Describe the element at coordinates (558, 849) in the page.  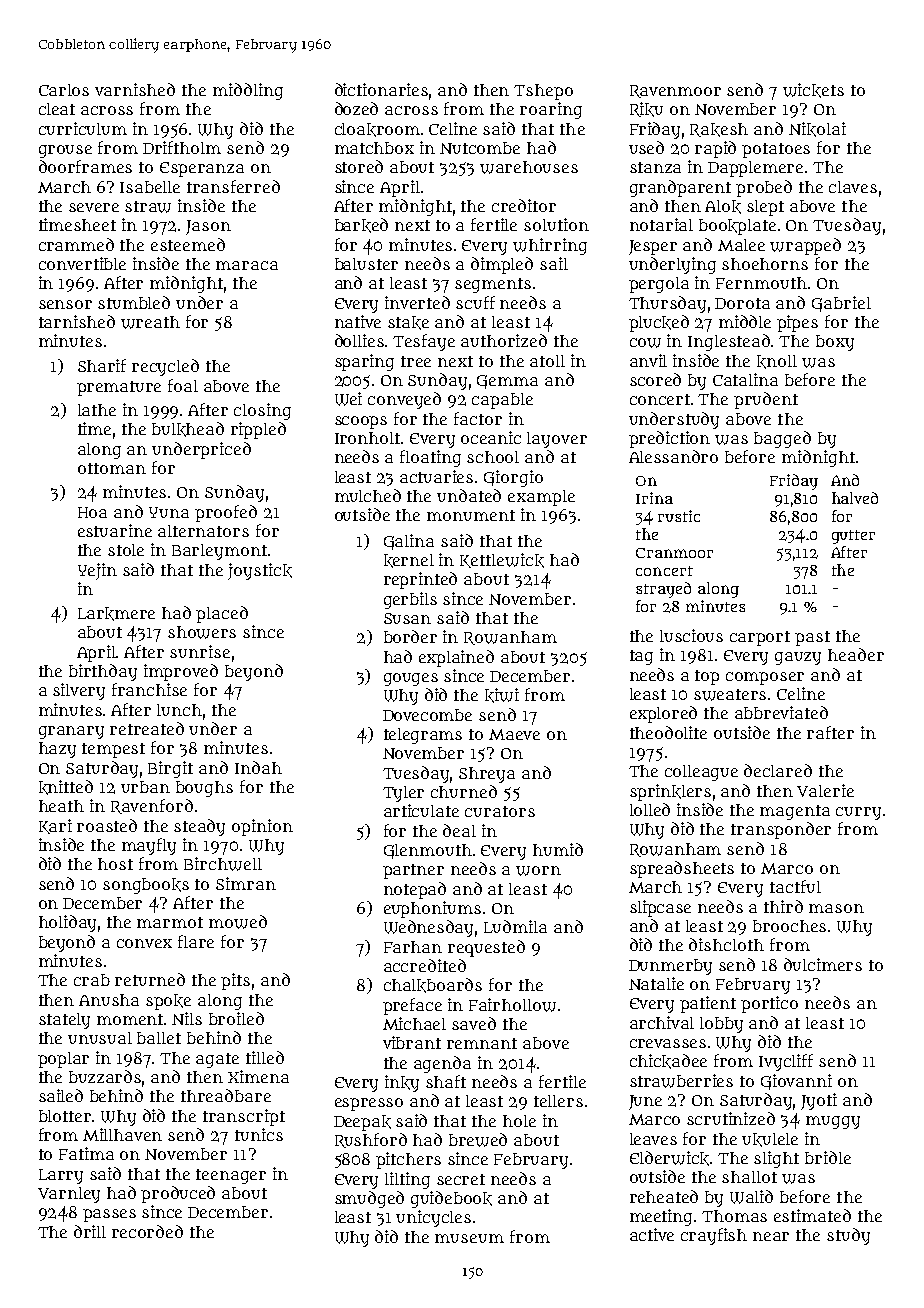
I see `humid` at that location.
